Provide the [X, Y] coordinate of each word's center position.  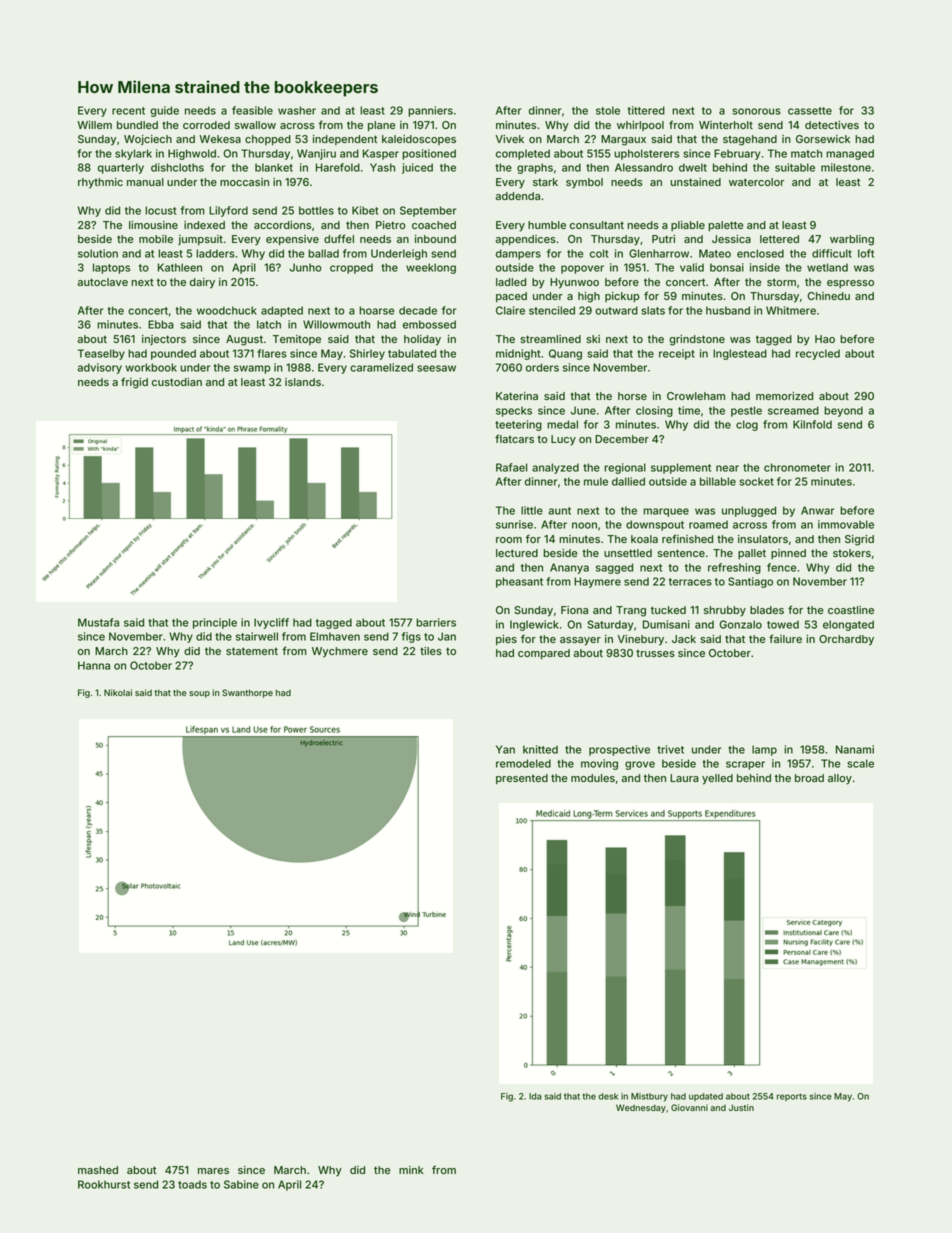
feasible [252, 110]
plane [382, 126]
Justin [741, 1107]
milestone [846, 167]
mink [411, 1170]
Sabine [241, 1184]
